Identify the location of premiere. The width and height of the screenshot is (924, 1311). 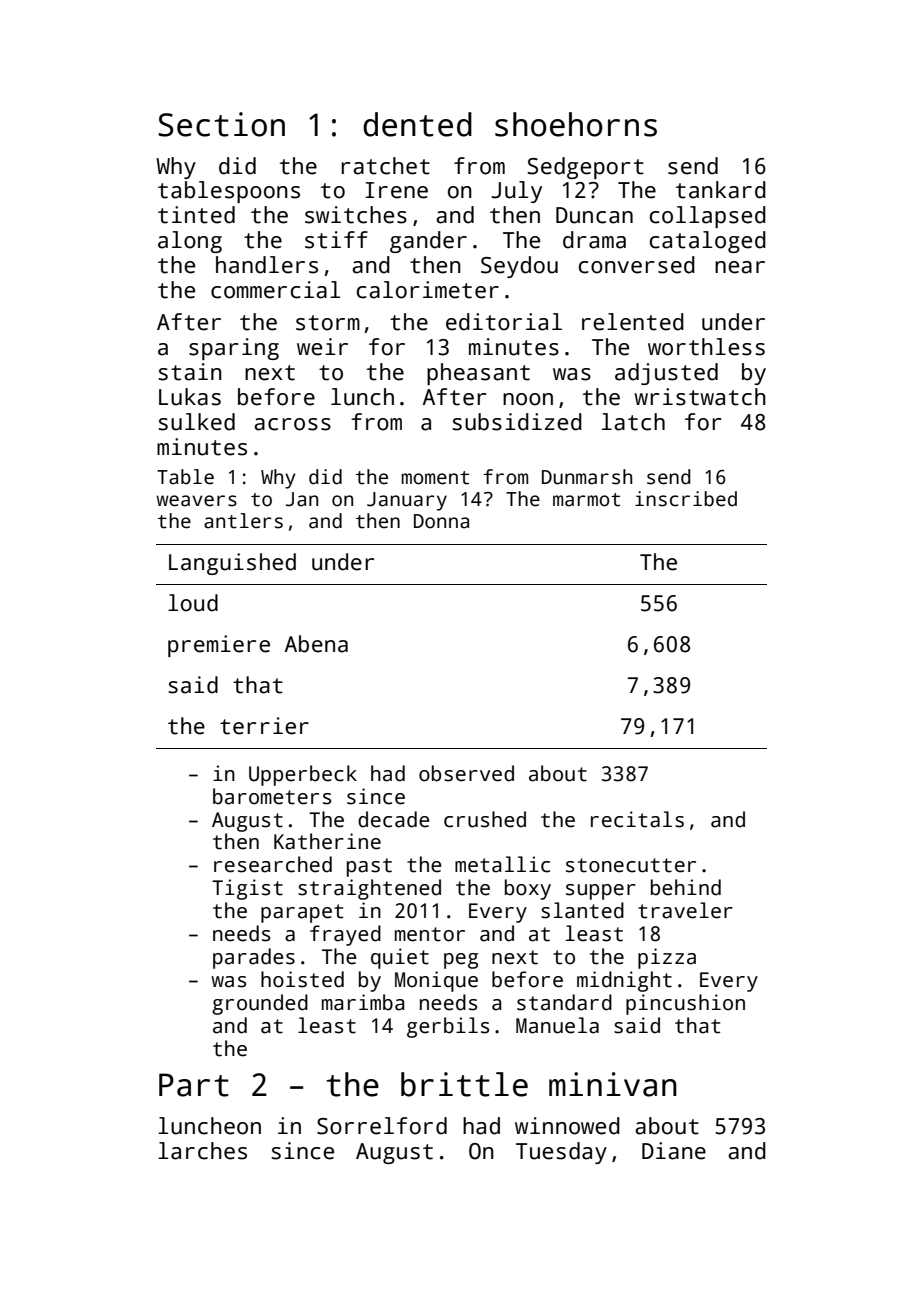
(219, 646).
